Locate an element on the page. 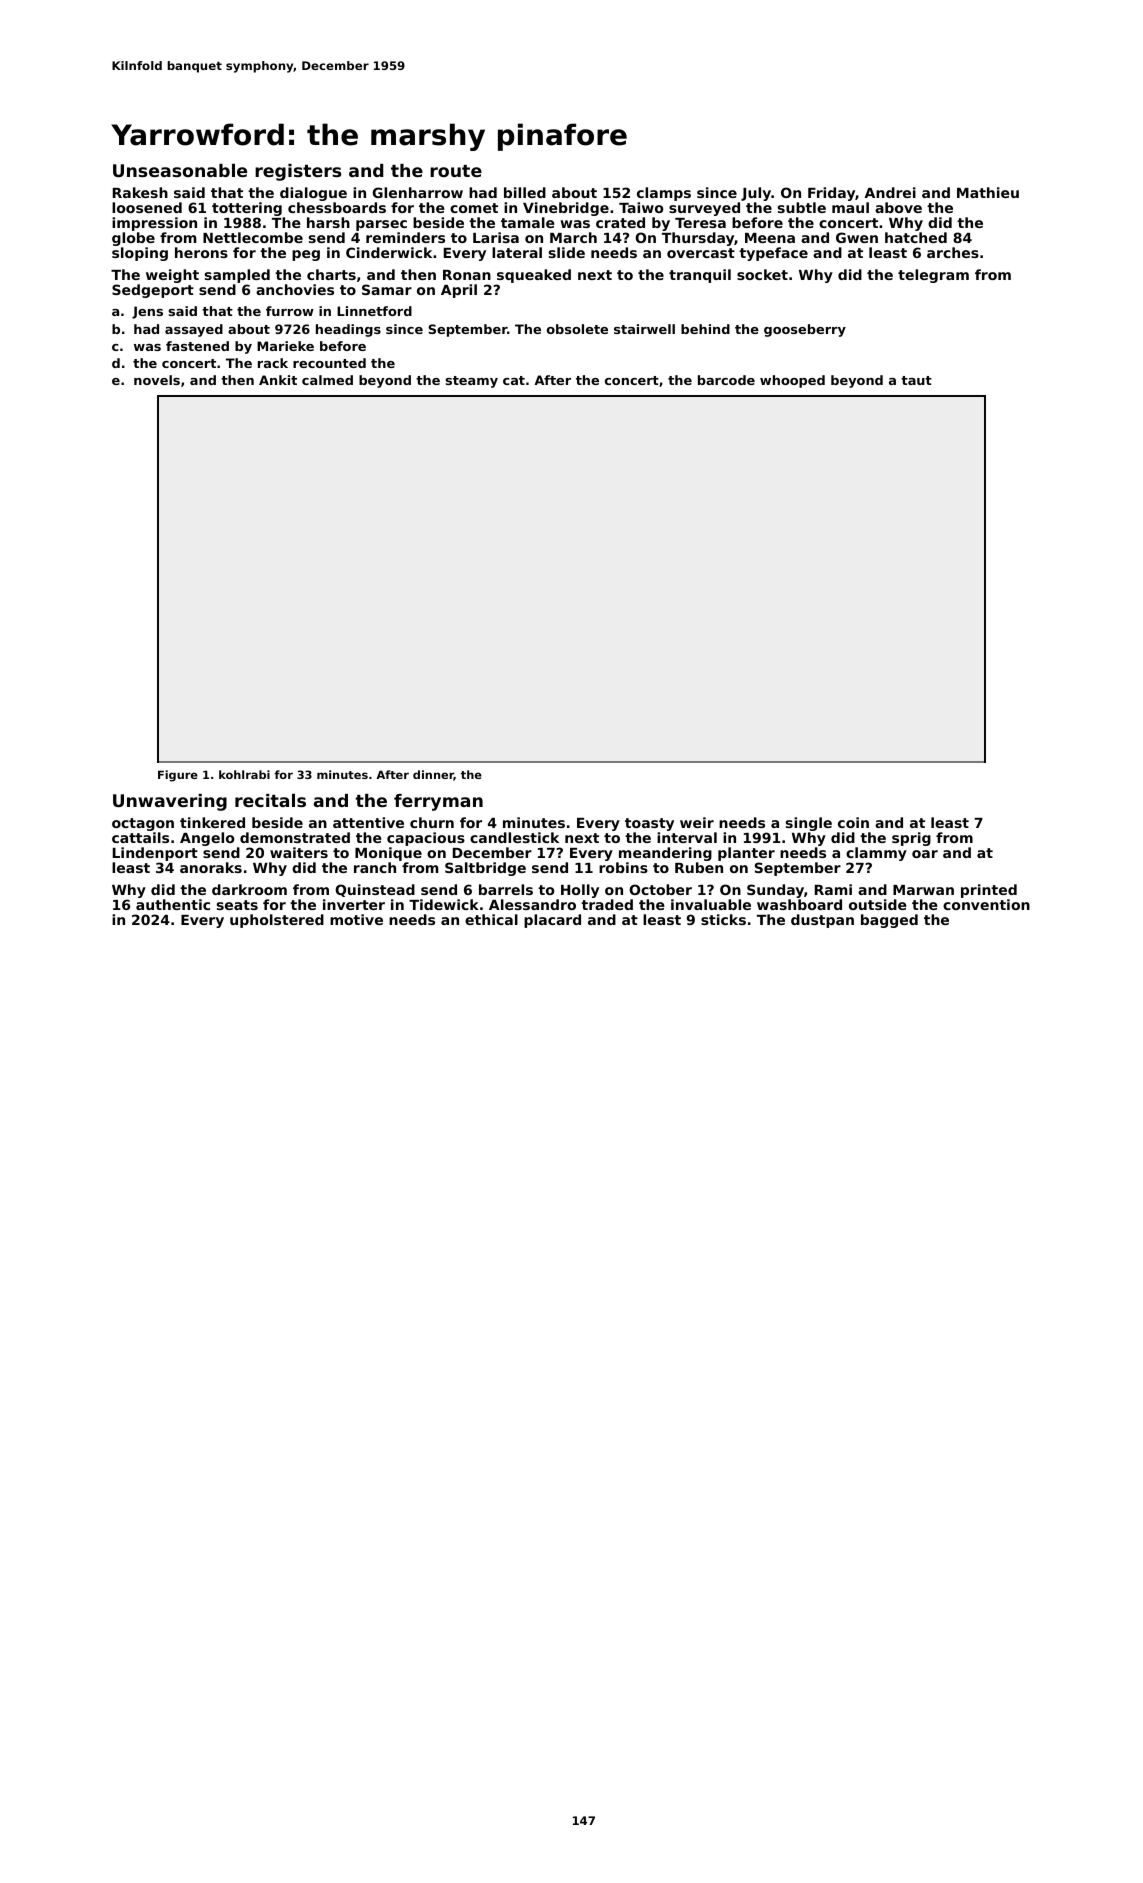 Image resolution: width=1143 pixels, height=1883 pixels. gooseberry is located at coordinates (805, 330).
